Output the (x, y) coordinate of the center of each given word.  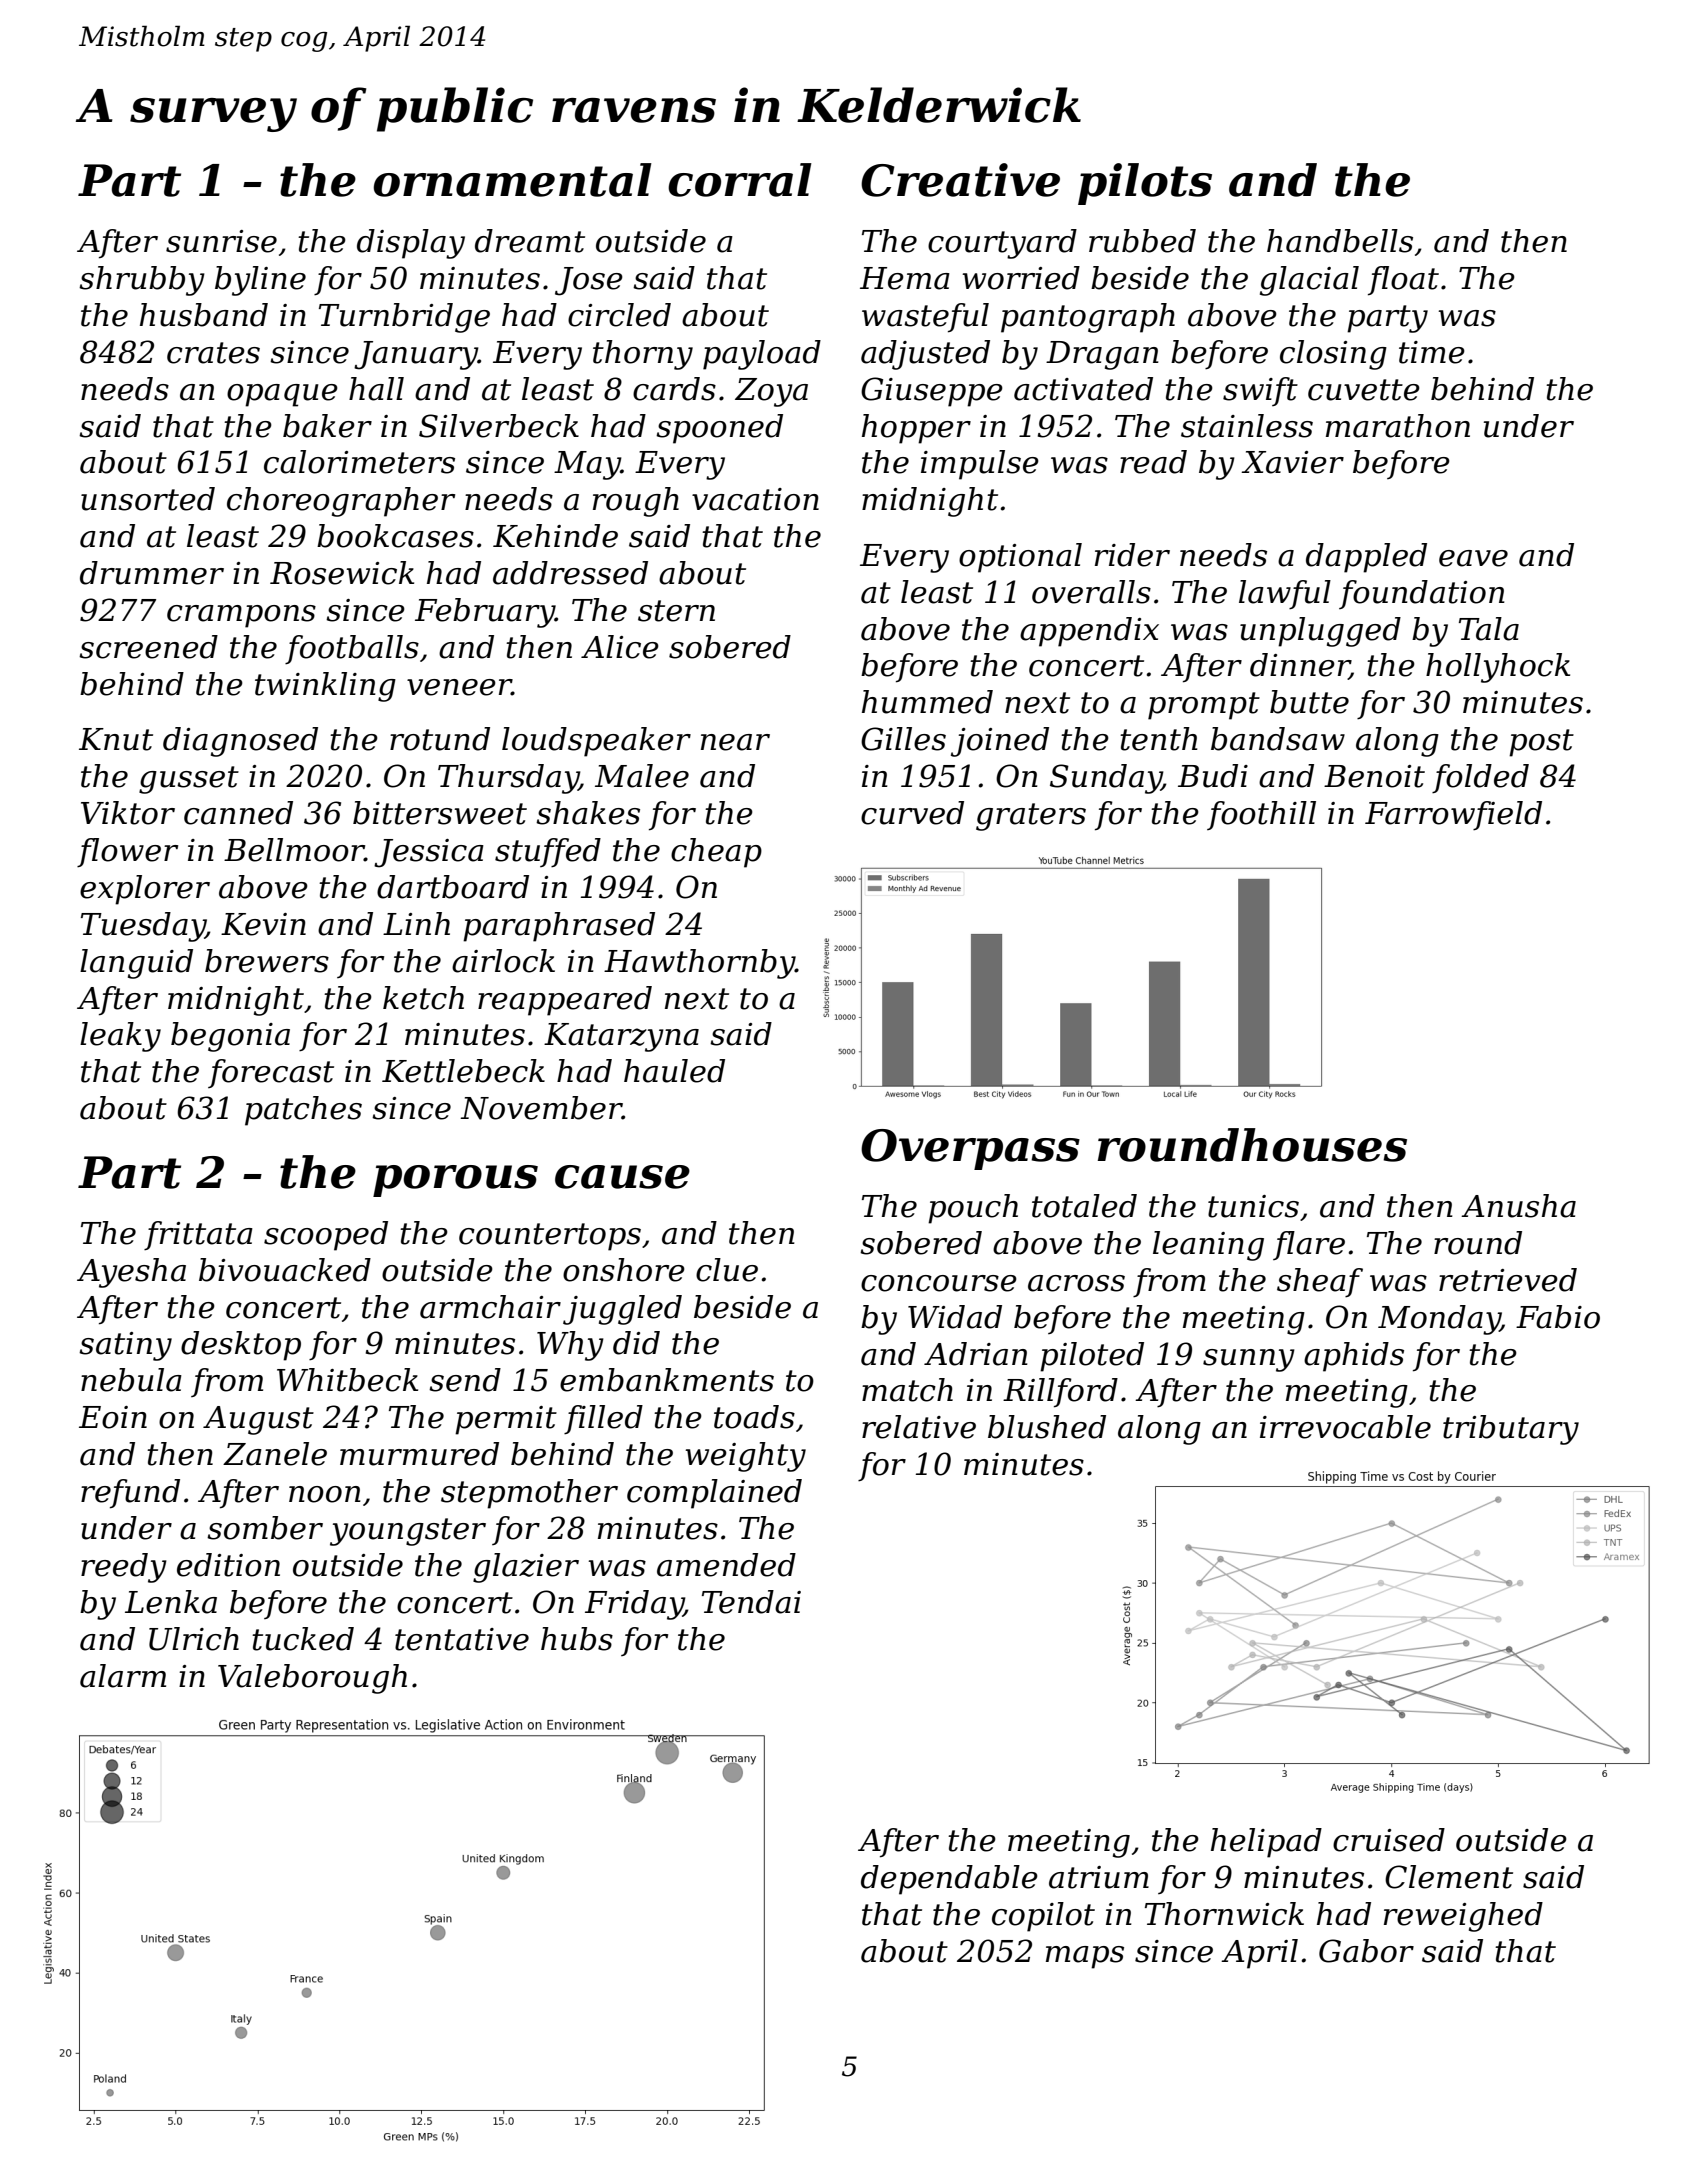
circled (619, 315)
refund (130, 1494)
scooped (326, 1236)
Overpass (970, 1149)
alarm (123, 1676)
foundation (1422, 594)
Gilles (903, 739)
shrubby (142, 281)
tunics (1253, 1206)
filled (603, 1419)
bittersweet (440, 813)
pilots (1145, 184)
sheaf (1320, 1282)
